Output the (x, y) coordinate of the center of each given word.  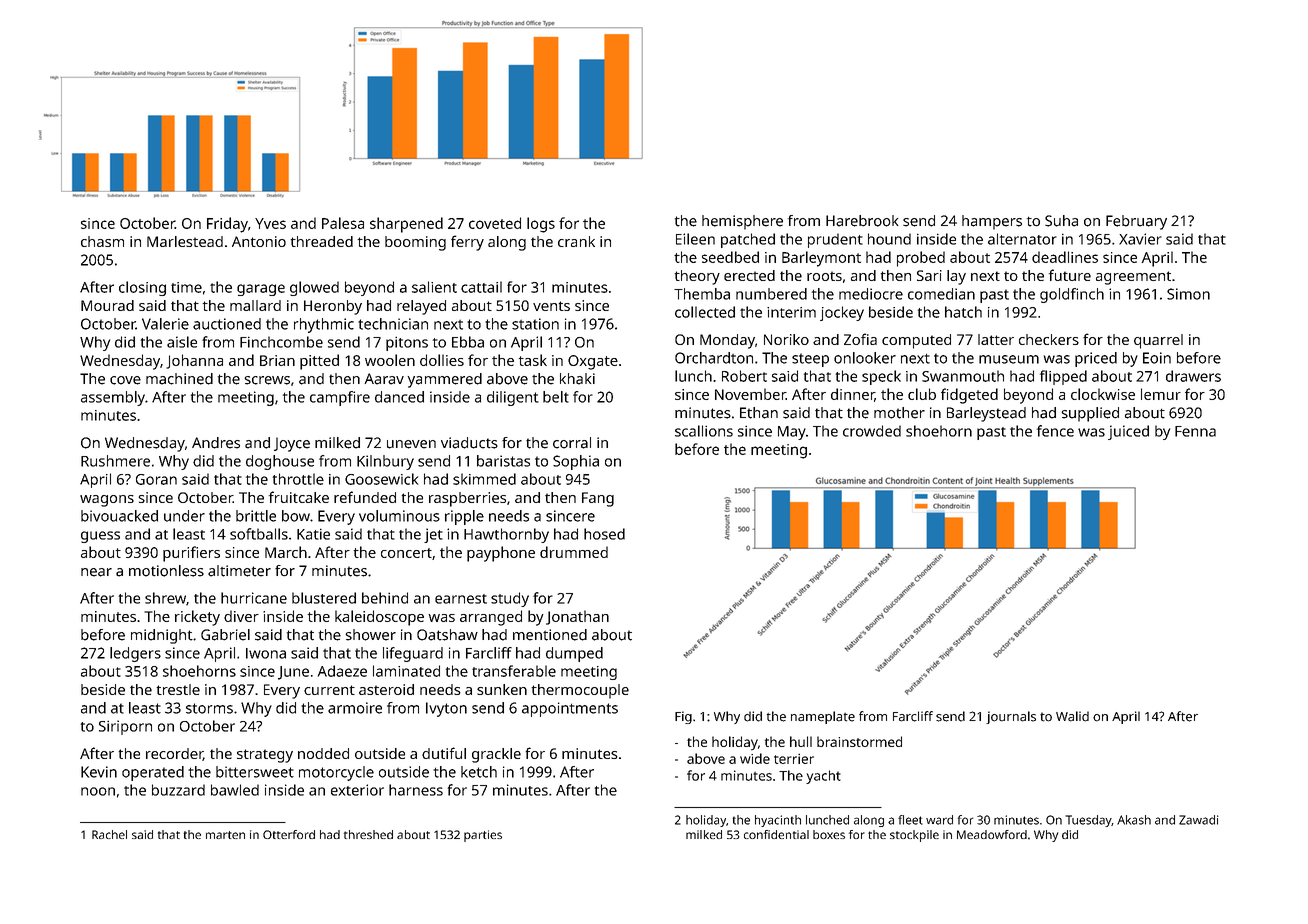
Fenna (1195, 431)
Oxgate (593, 362)
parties (483, 836)
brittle (256, 516)
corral (572, 443)
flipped (1063, 377)
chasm (102, 241)
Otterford (289, 834)
